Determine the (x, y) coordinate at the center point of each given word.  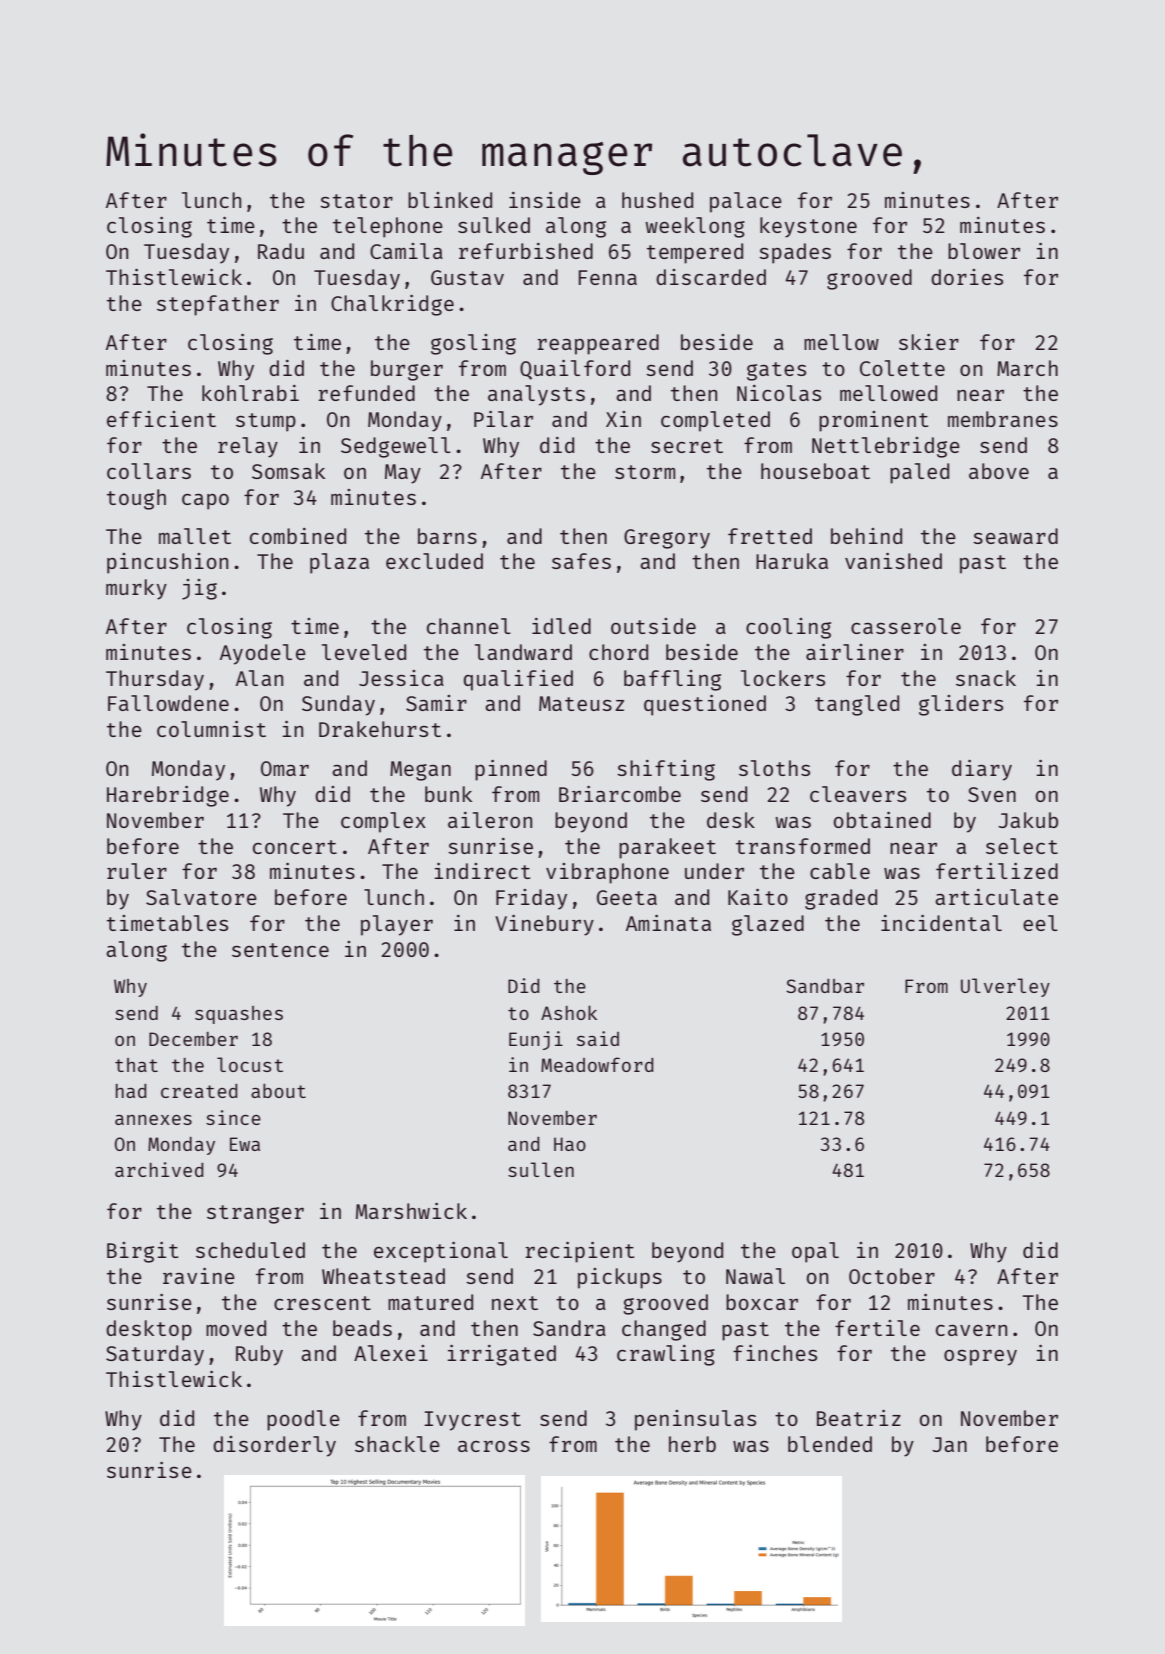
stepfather (218, 305)
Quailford (575, 370)
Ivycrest (472, 1421)
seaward (1015, 536)
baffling (672, 680)
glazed (768, 925)
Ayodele (263, 654)
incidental (941, 923)
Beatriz (859, 1418)
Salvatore (201, 897)
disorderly (274, 1446)
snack (986, 678)
